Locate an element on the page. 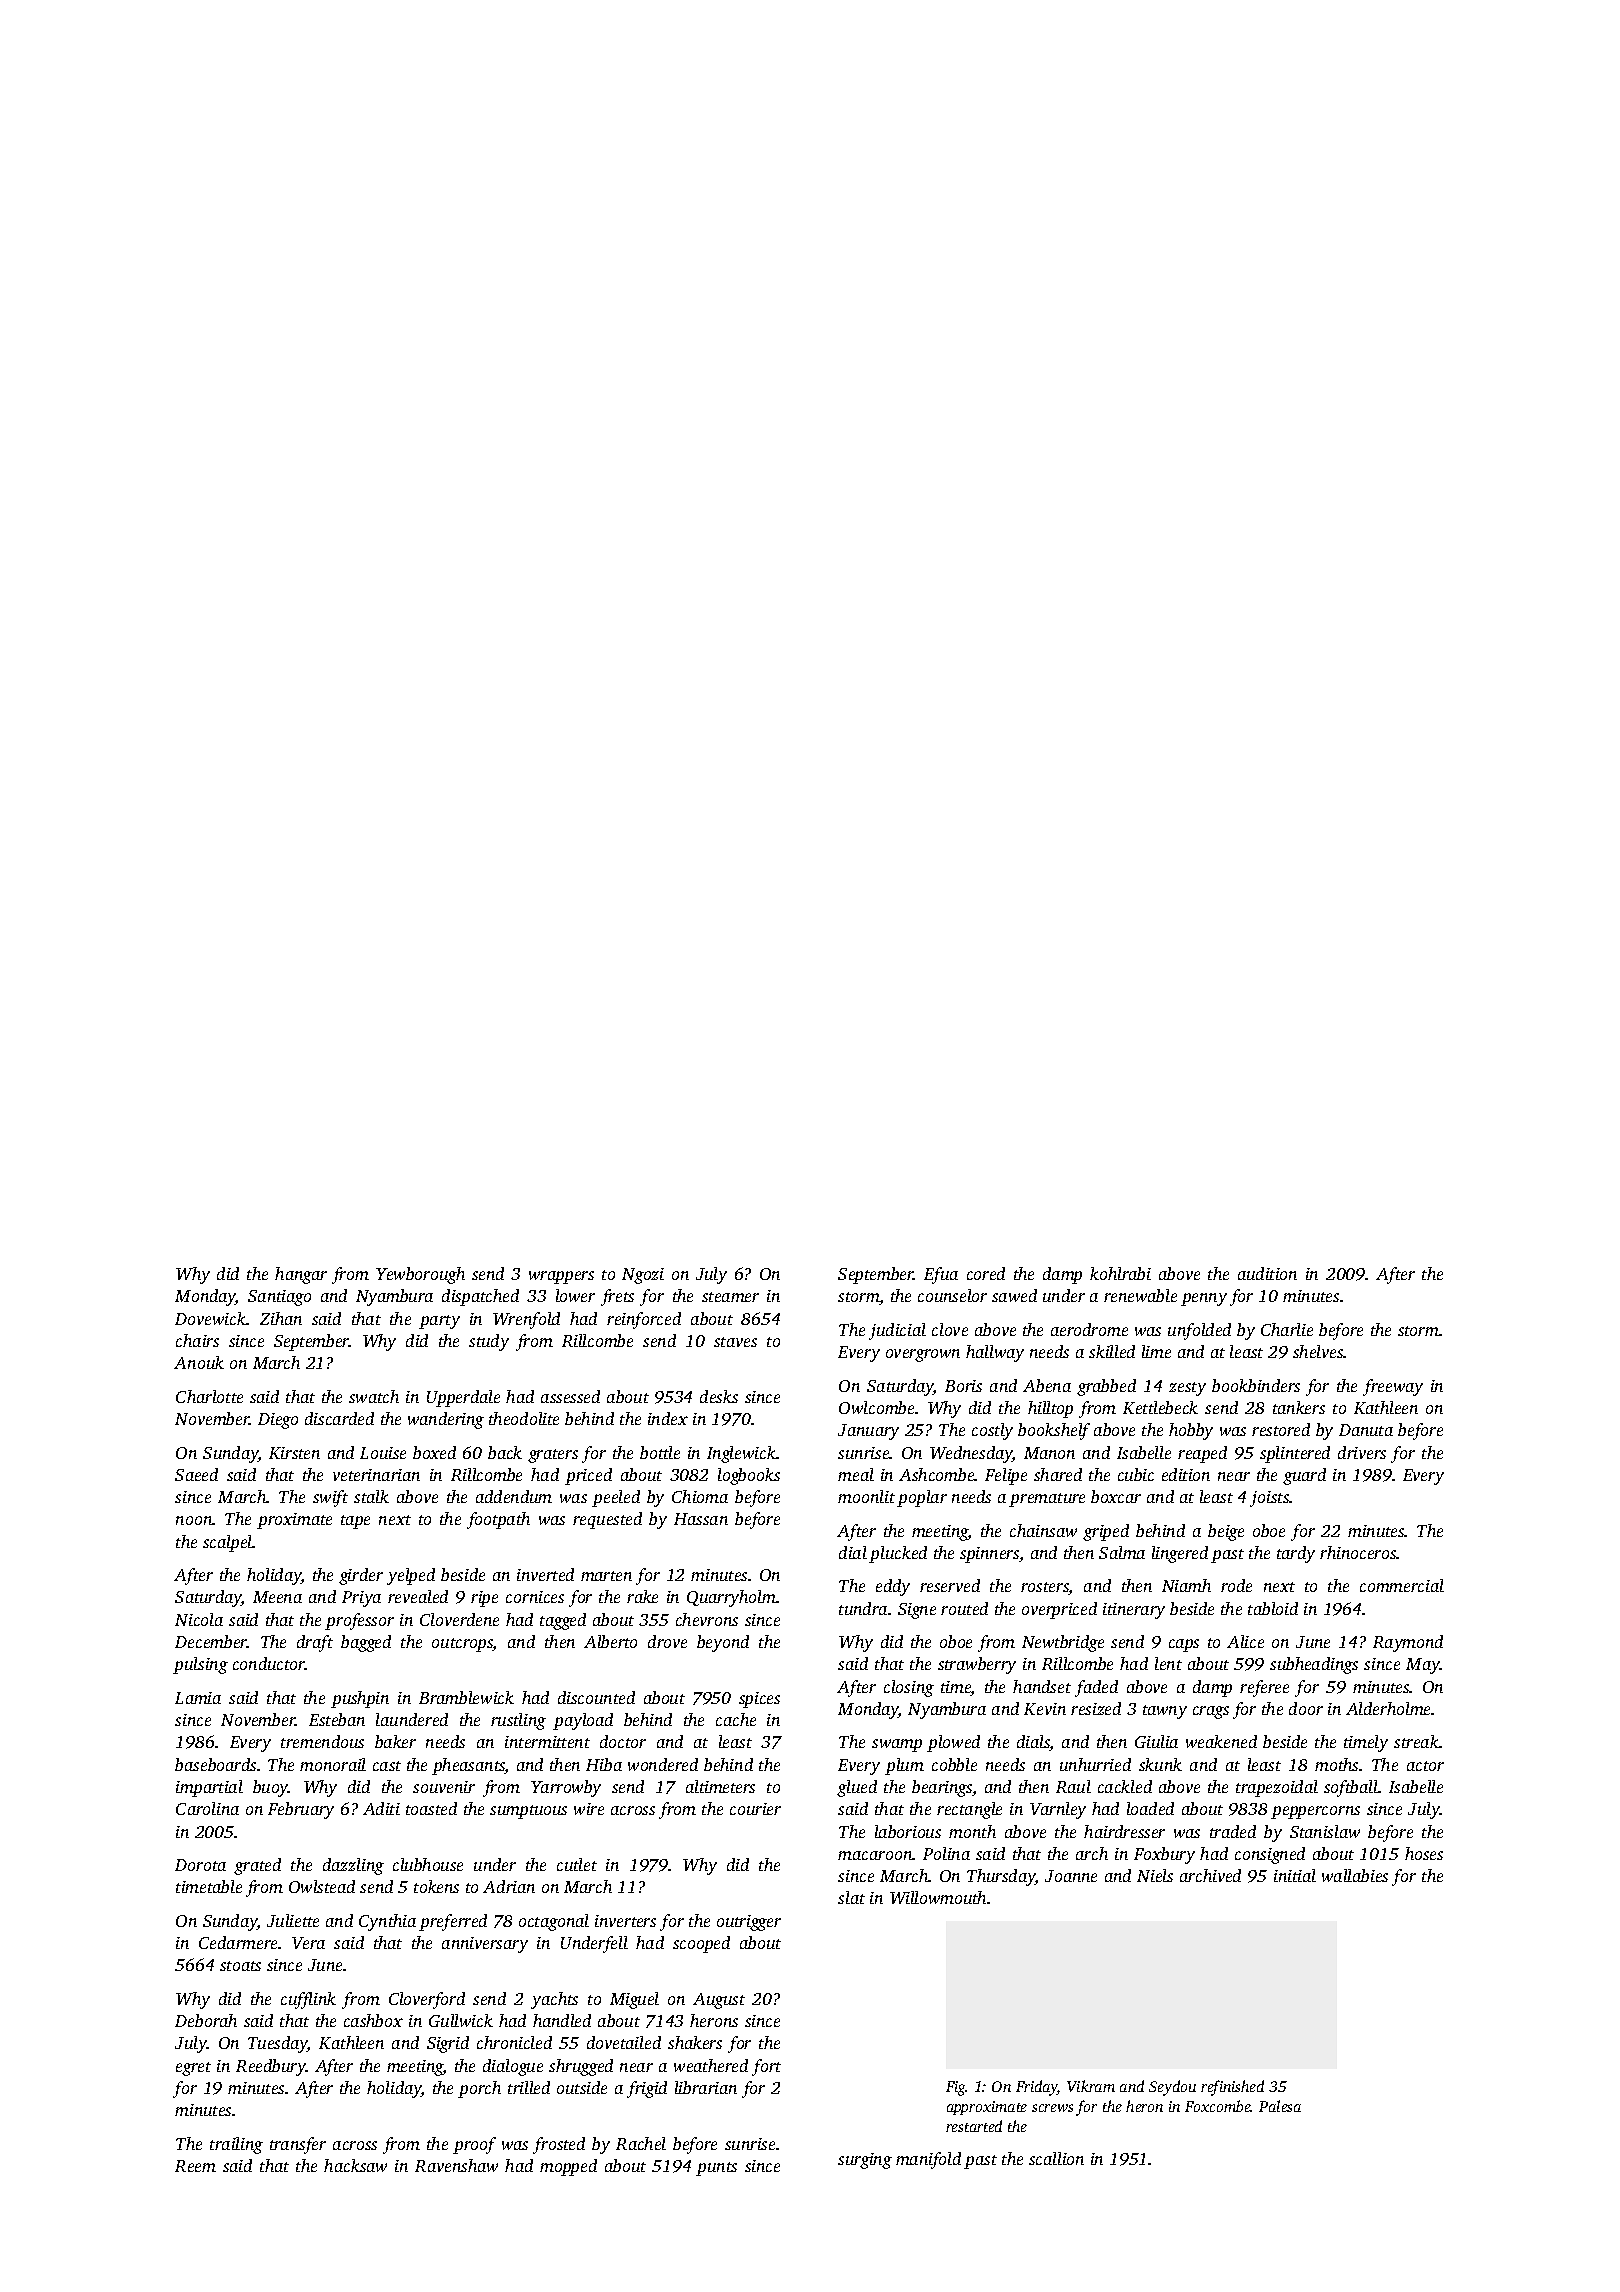 Image resolution: width=1620 pixels, height=2292 pixels. Joanne is located at coordinates (1071, 1876).
